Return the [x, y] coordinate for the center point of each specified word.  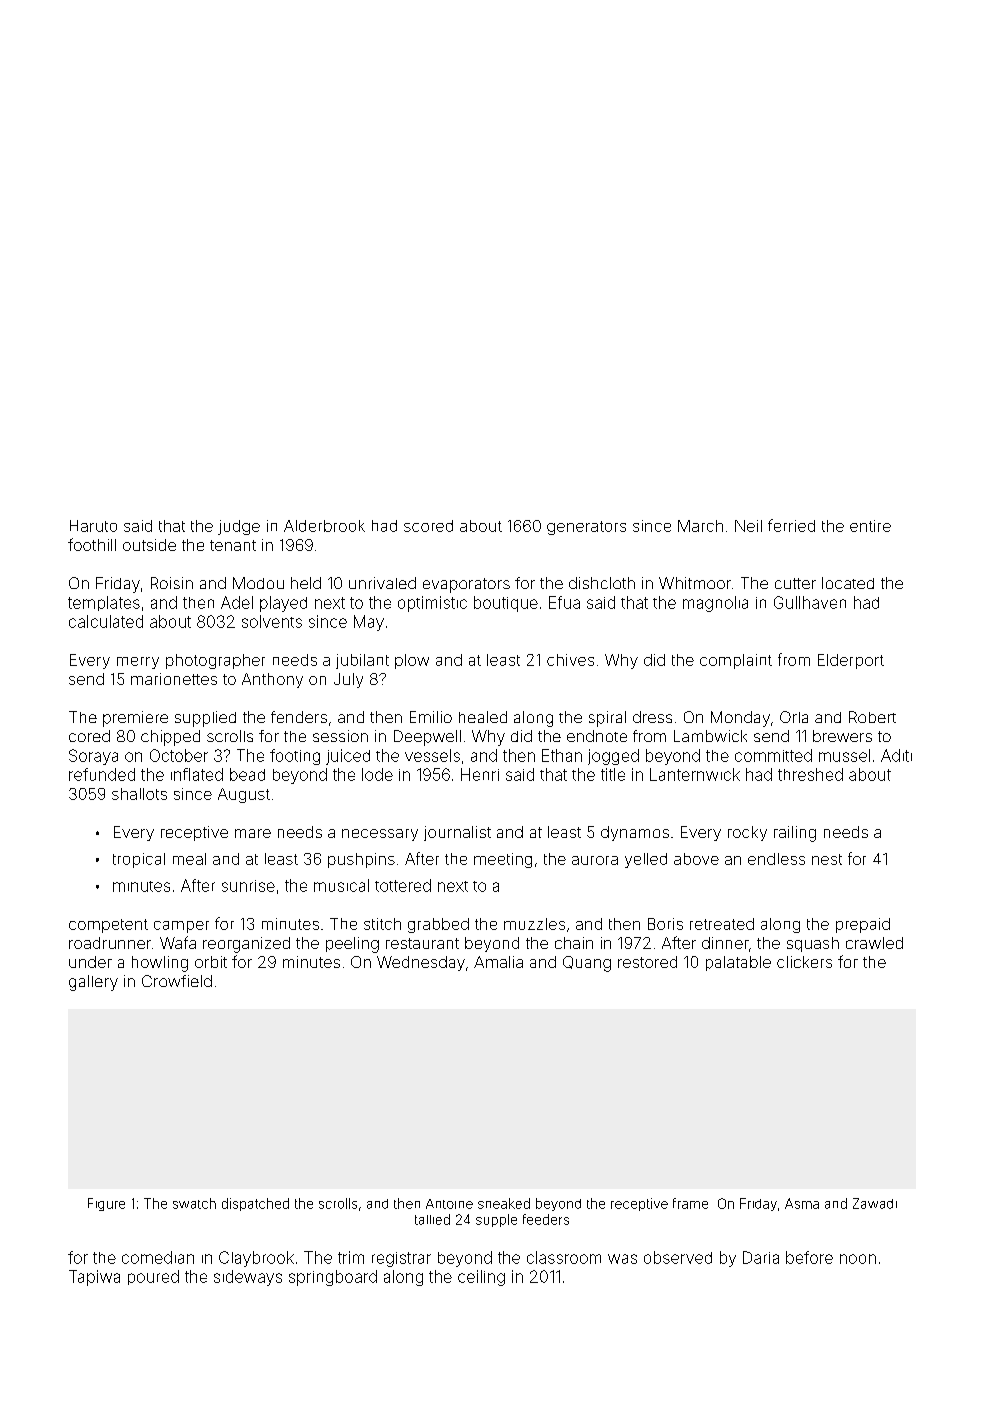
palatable [738, 963]
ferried [791, 525]
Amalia [498, 962]
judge [239, 527]
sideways [248, 1278]
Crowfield [177, 981]
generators [586, 528]
